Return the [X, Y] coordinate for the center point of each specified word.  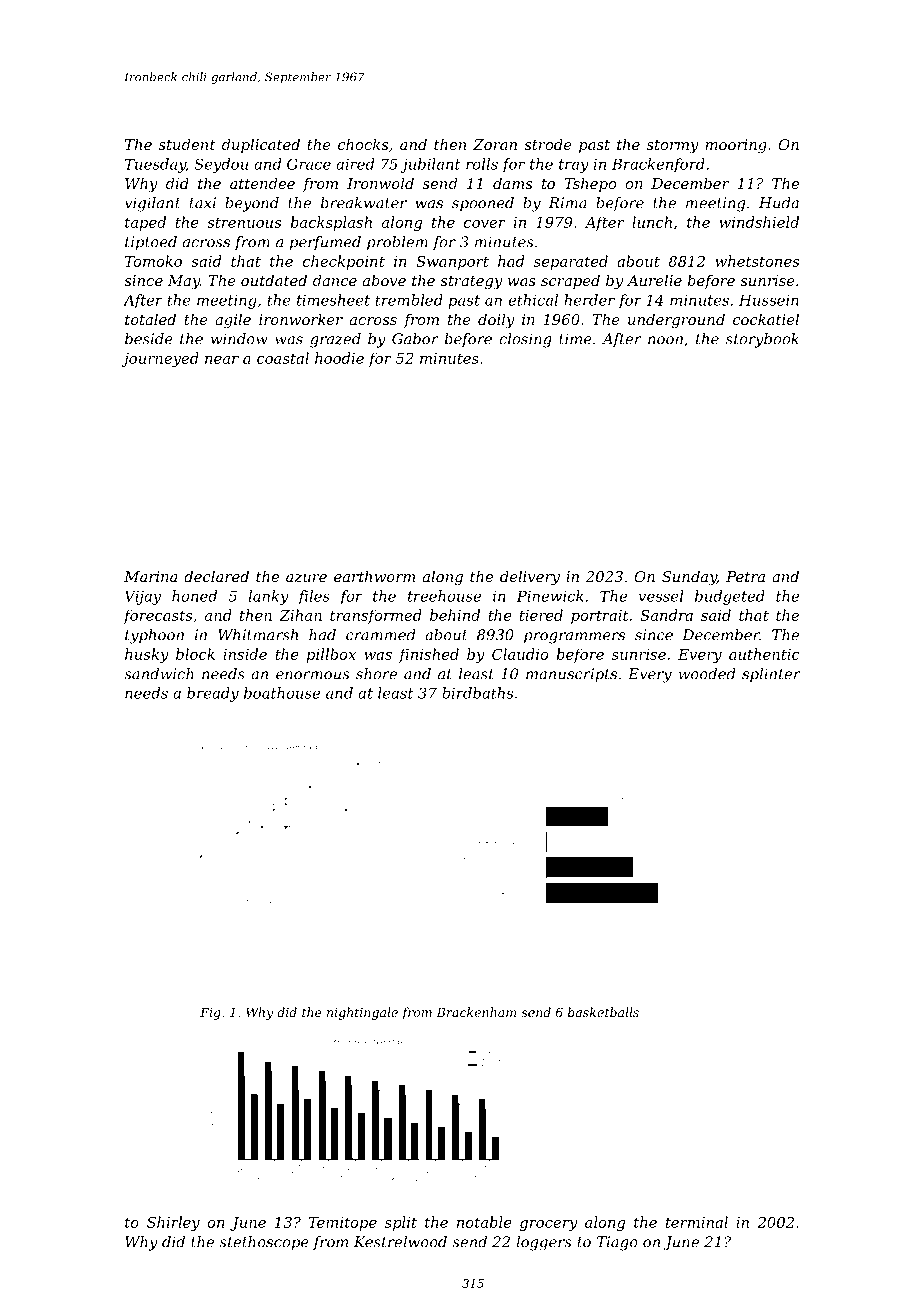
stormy [673, 147]
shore [376, 674]
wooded [707, 674]
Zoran [495, 144]
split [401, 1223]
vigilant [153, 204]
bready [213, 694]
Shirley [173, 1223]
